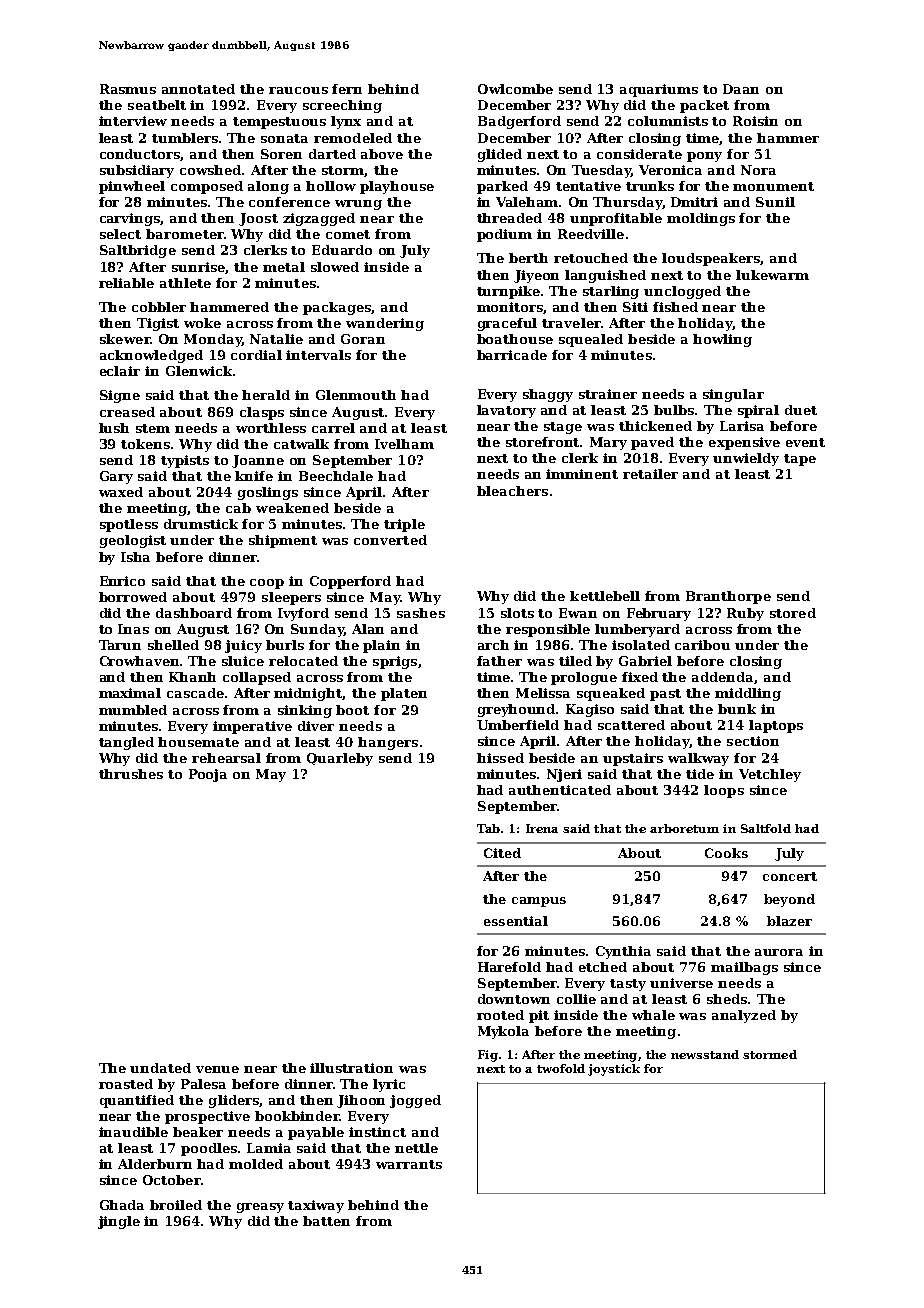 Image resolution: width=924 pixels, height=1308 pixels. Describe the element at coordinates (727, 999) in the image. I see `sheds` at that location.
